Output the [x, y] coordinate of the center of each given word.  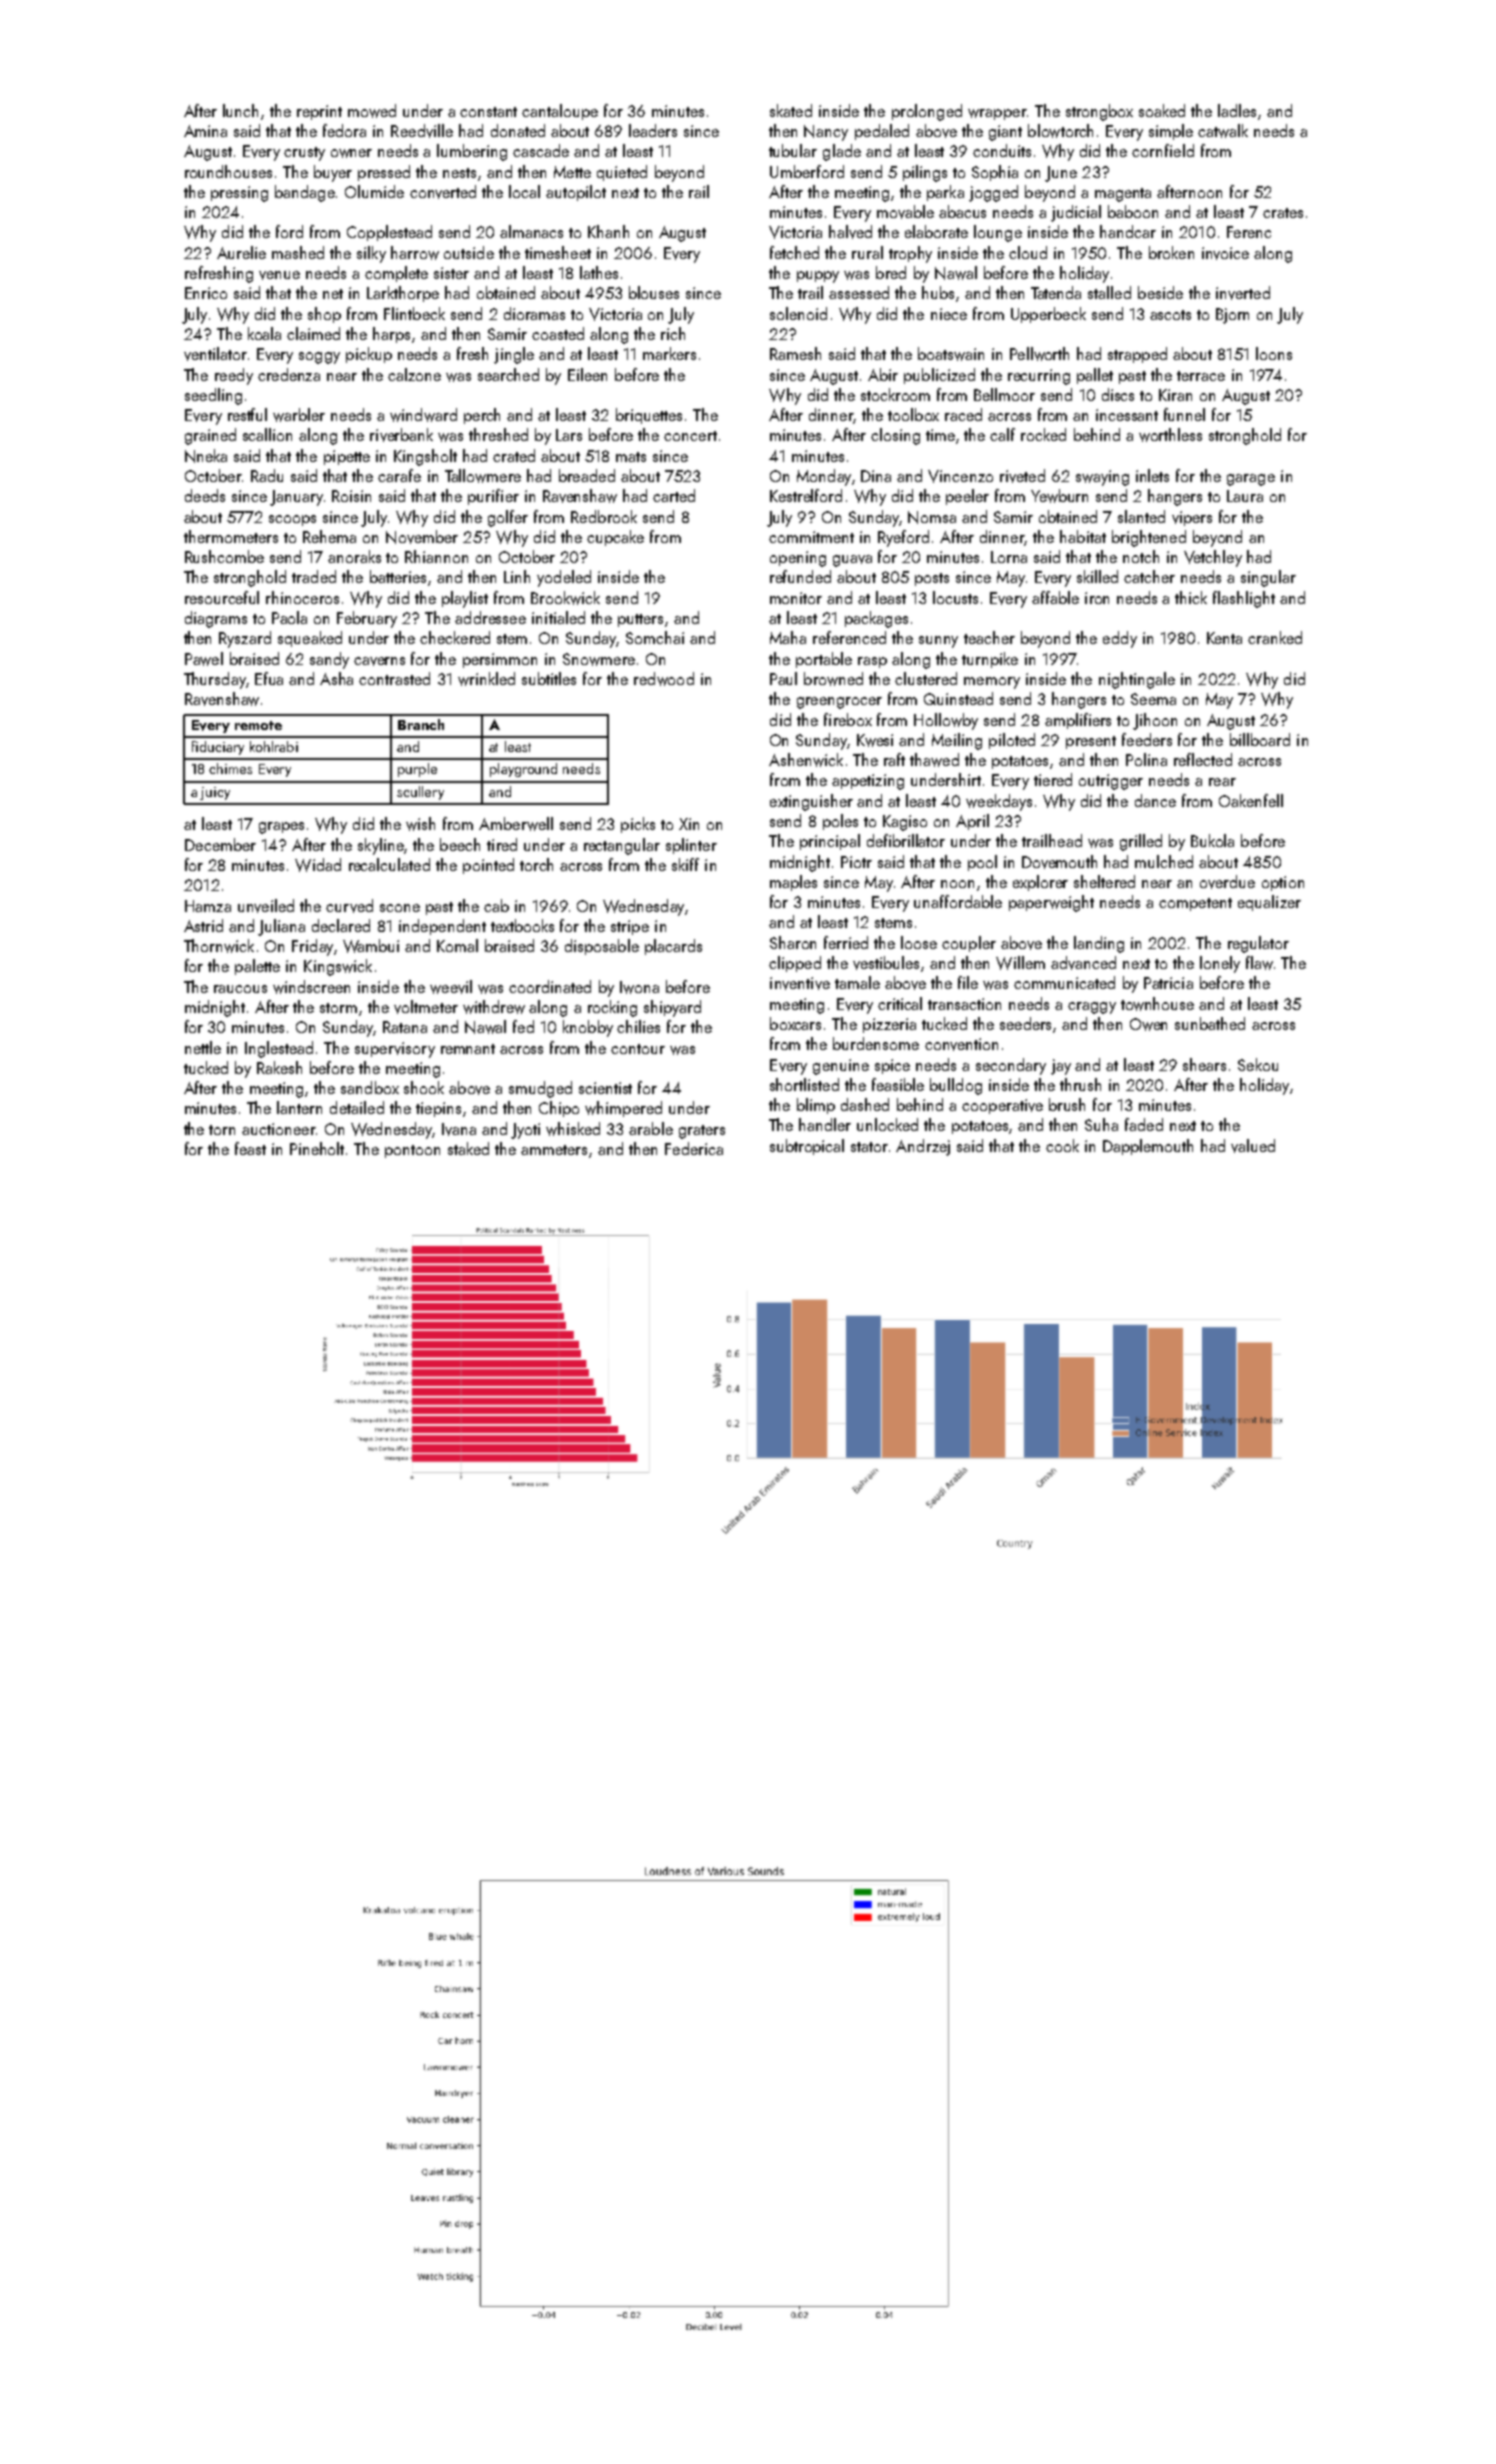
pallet [1095, 376]
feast [250, 1148]
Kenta [1224, 638]
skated [791, 110]
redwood [664, 679]
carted [674, 495]
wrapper [997, 114]
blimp [816, 1106]
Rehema [329, 536]
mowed [372, 111]
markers [669, 353]
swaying [1102, 478]
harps [391, 335]
